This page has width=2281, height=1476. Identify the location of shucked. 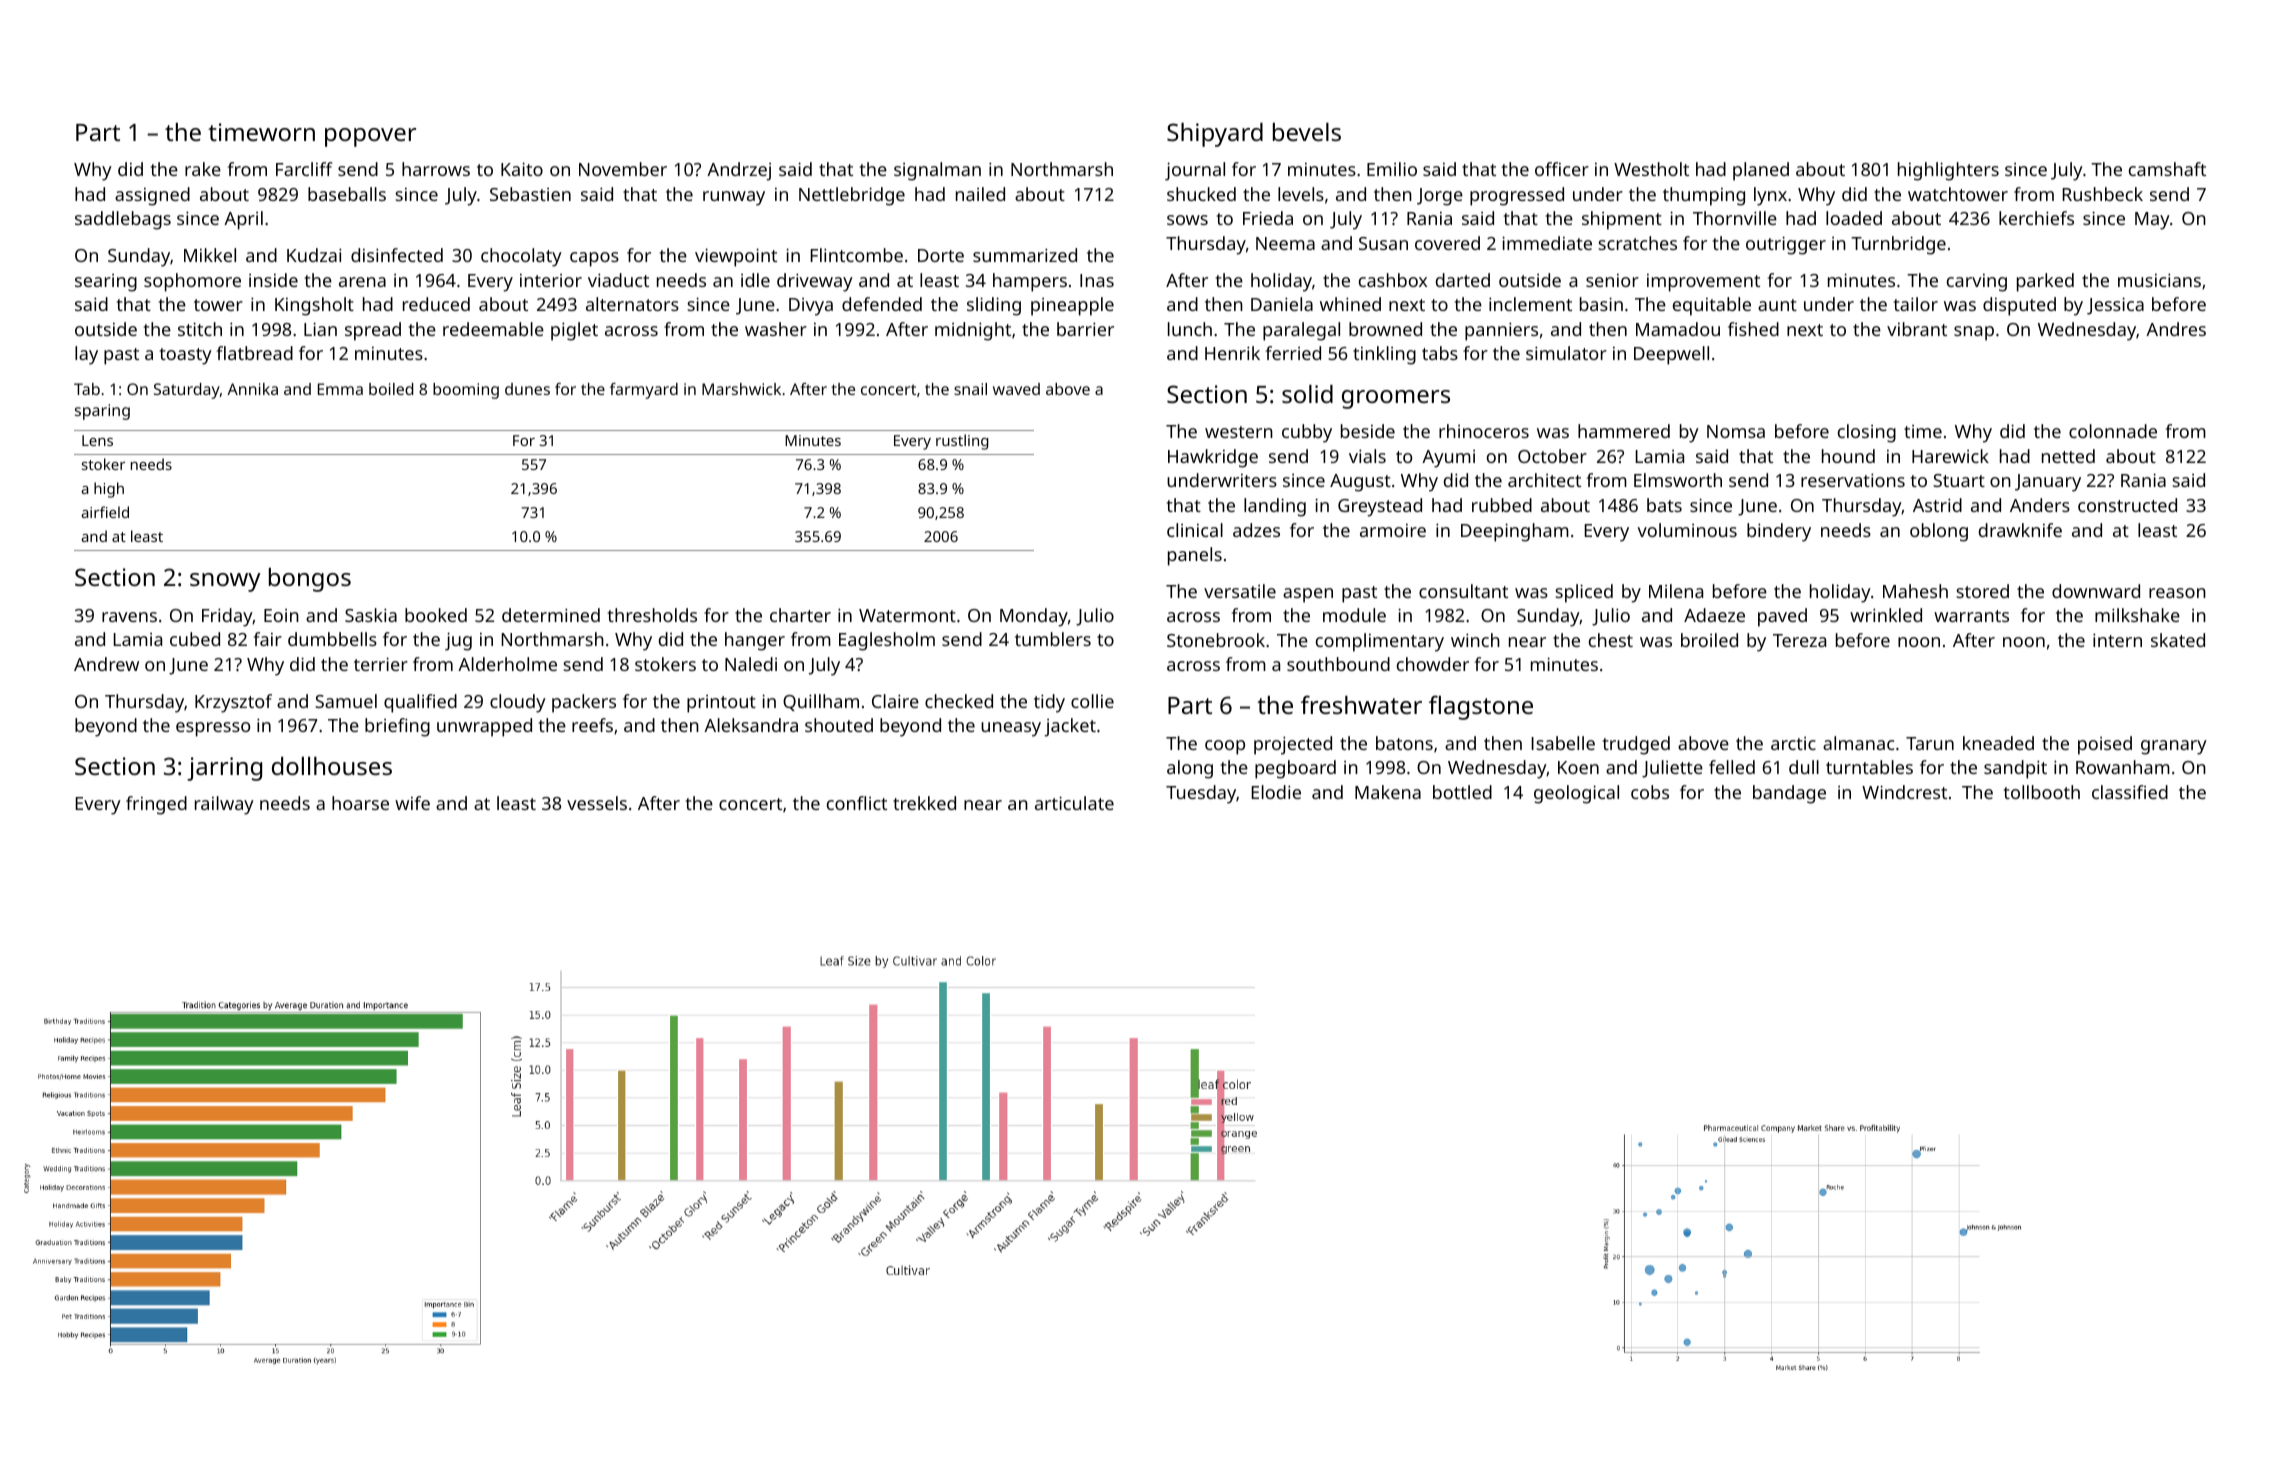
(1201, 194).
